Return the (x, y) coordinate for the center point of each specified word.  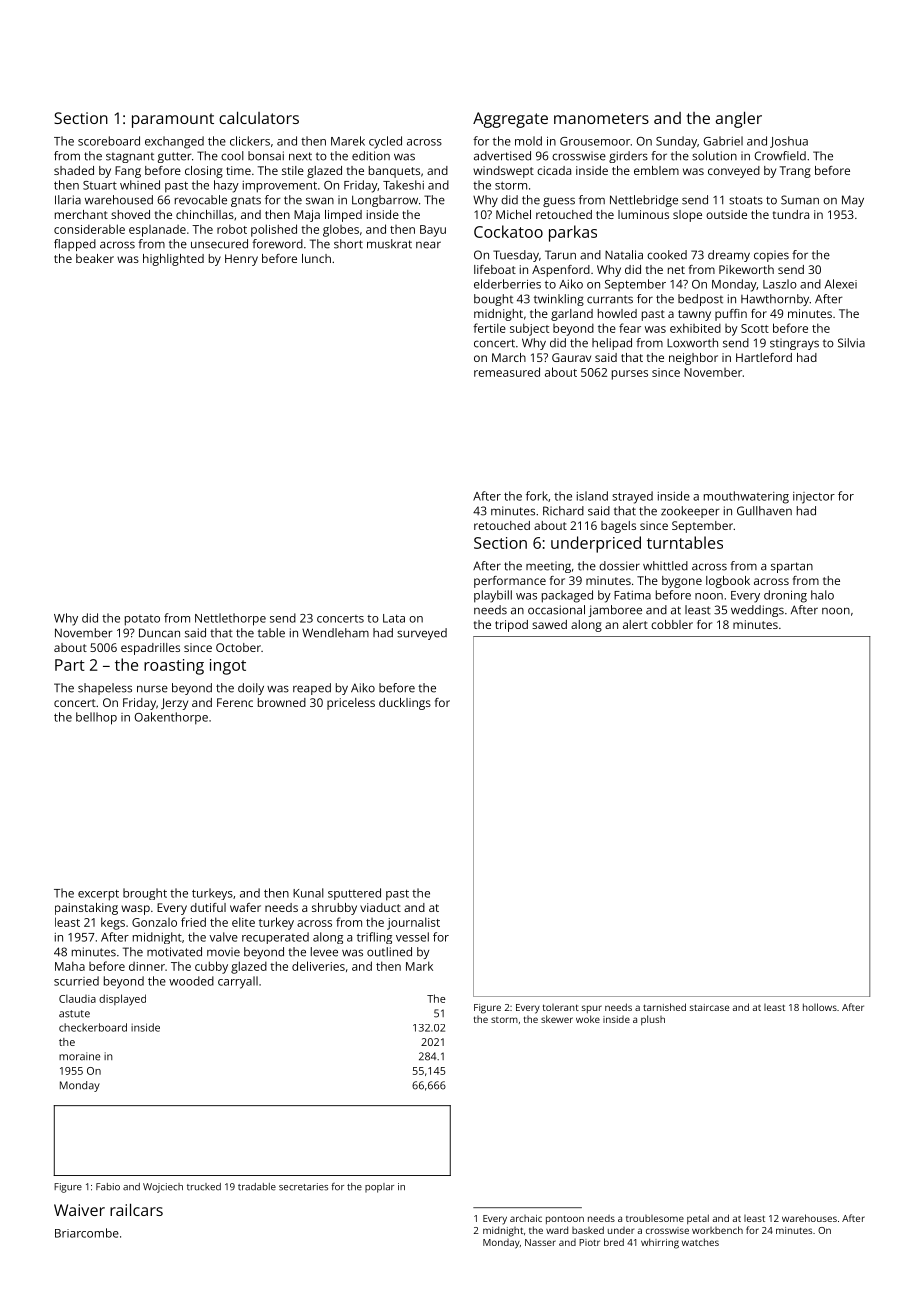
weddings (757, 611)
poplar (379, 1188)
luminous (643, 214)
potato (142, 620)
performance (510, 582)
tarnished (664, 1007)
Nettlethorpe (230, 619)
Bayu (433, 231)
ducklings (405, 704)
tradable (257, 1187)
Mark (419, 966)
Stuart (100, 185)
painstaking (86, 909)
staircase (709, 1007)
